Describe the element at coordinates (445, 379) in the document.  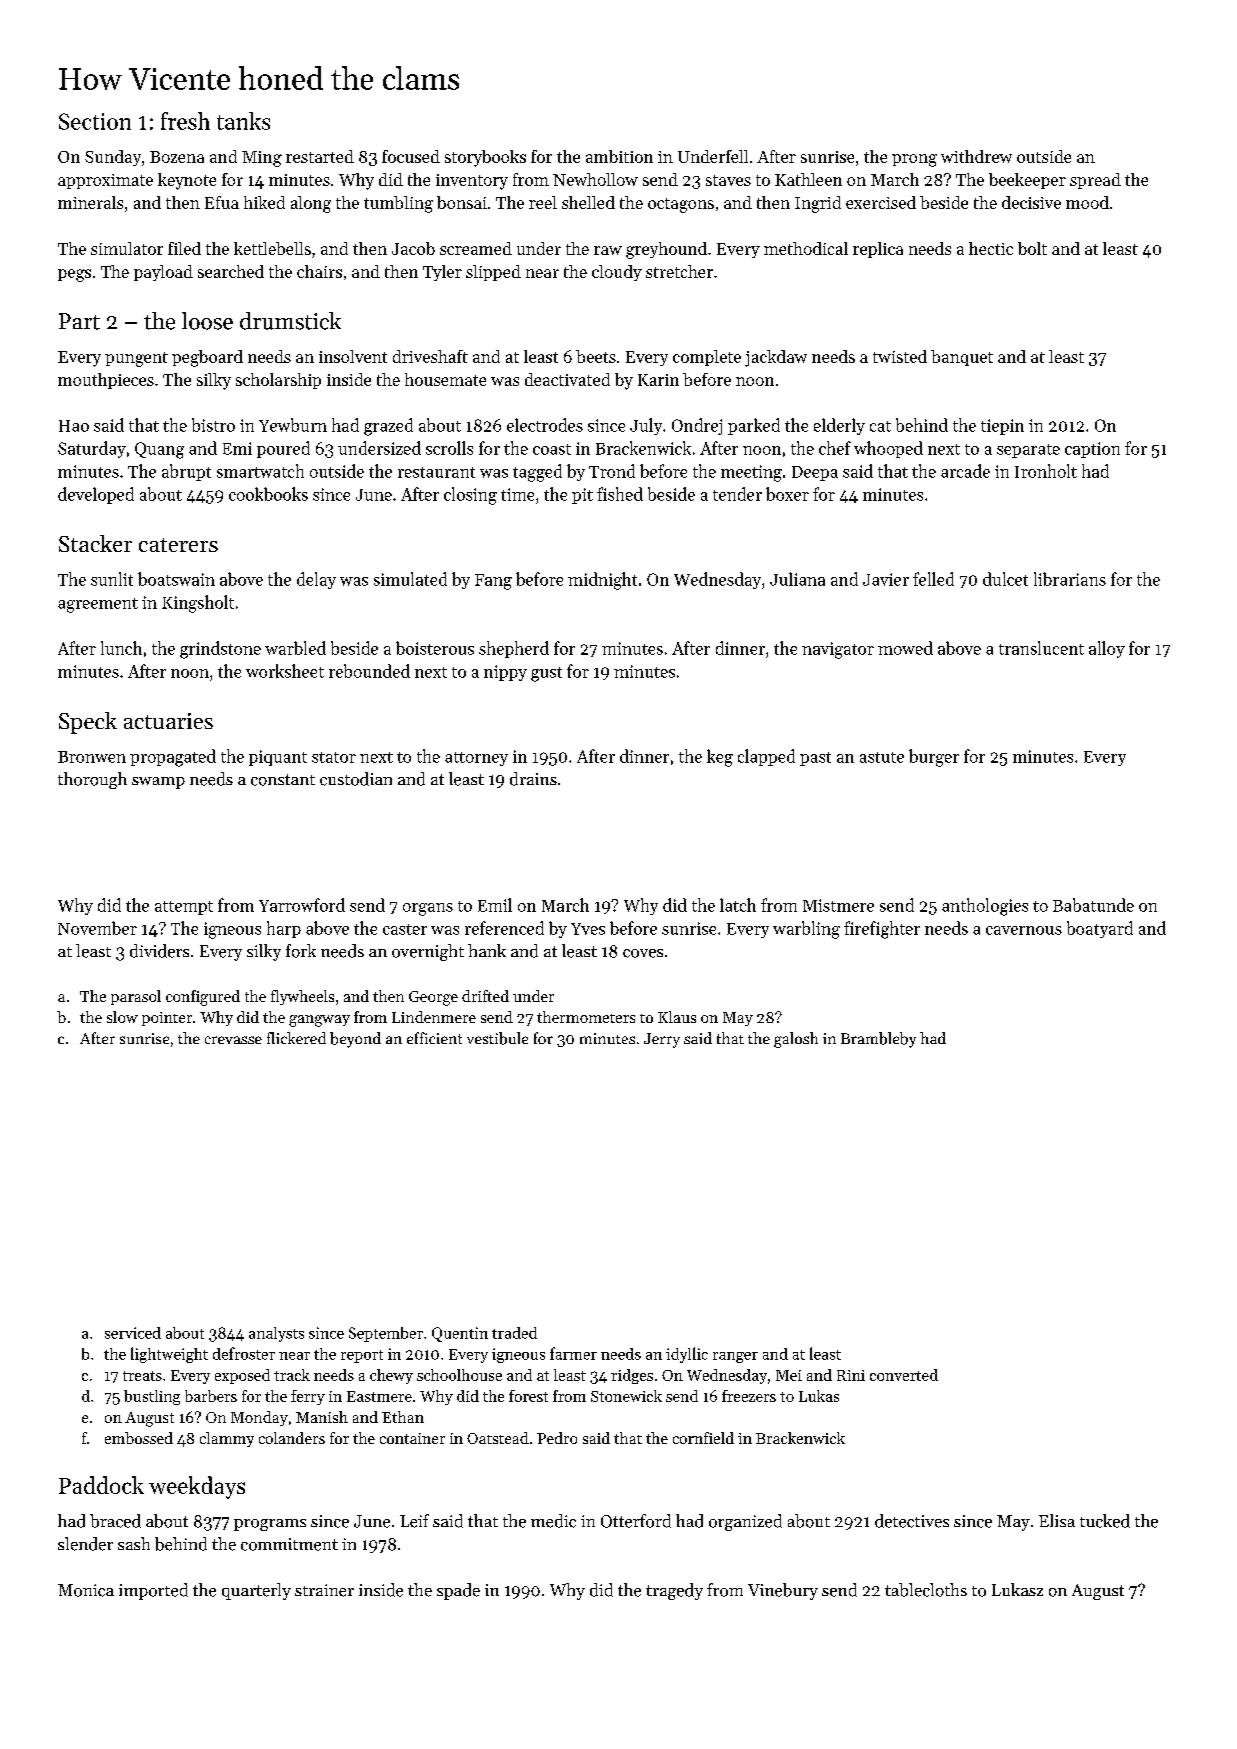
I see `housemate` at that location.
